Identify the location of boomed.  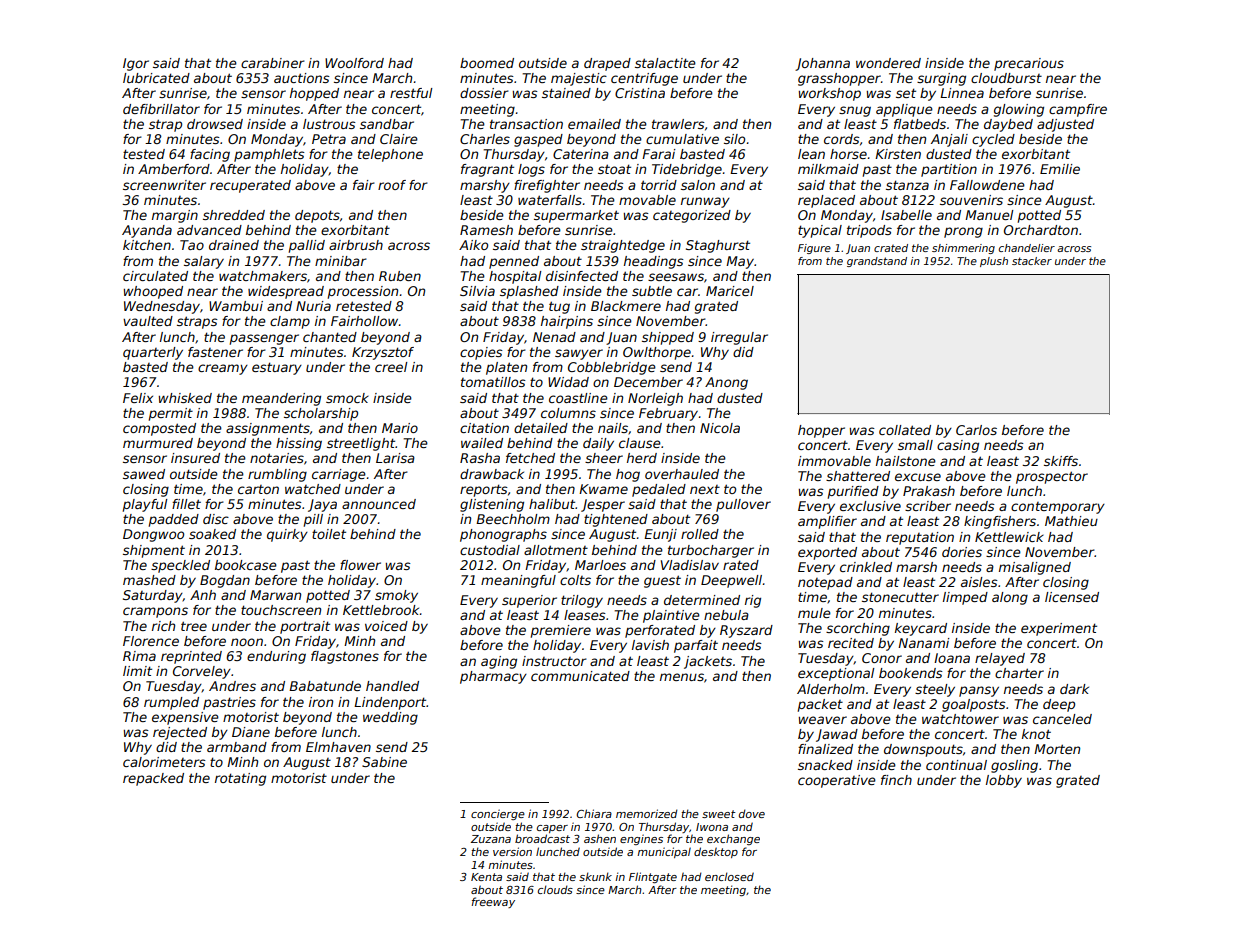
(487, 63).
